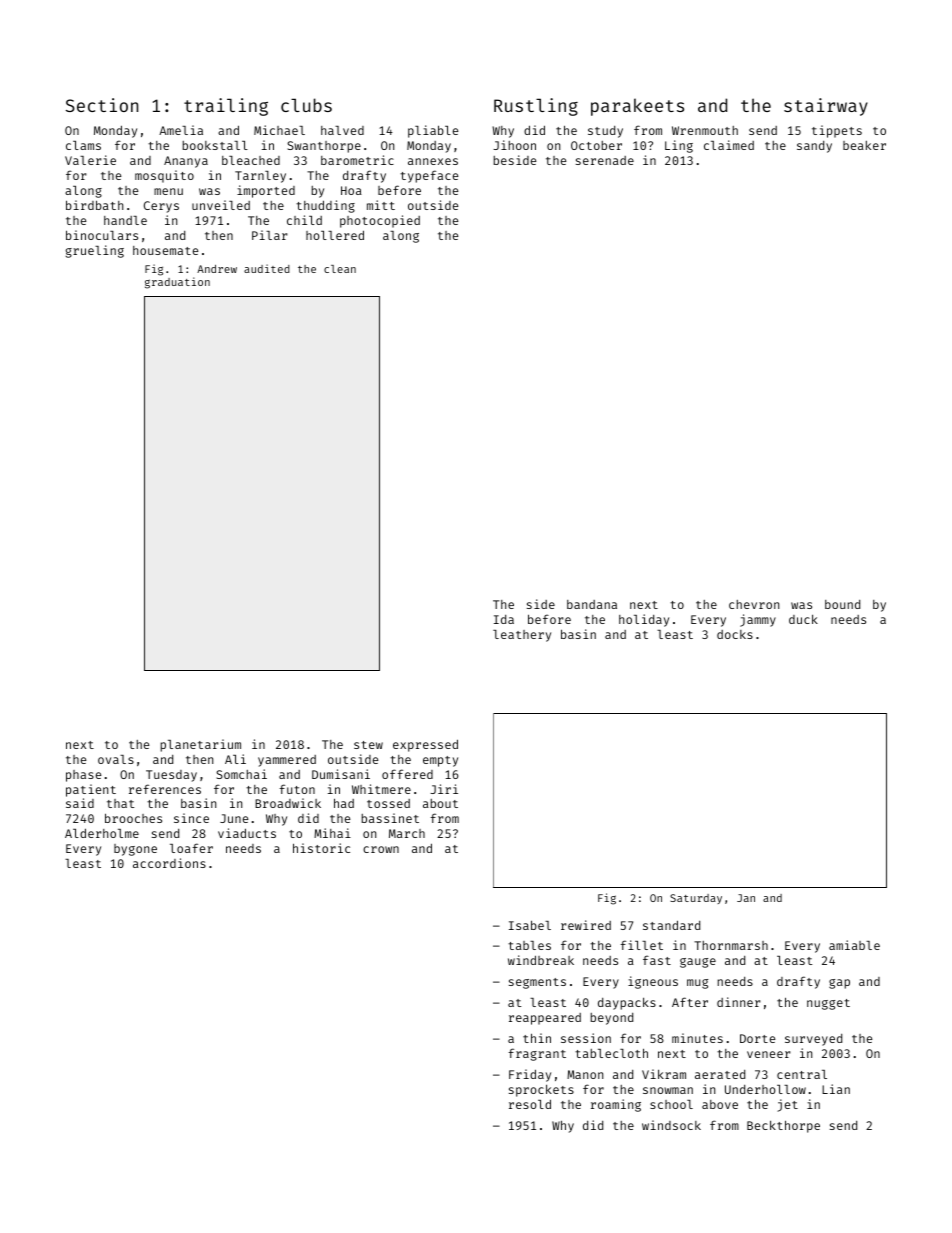 The width and height of the page is (952, 1233). Describe the element at coordinates (842, 604) in the page. I see `bound` at that location.
